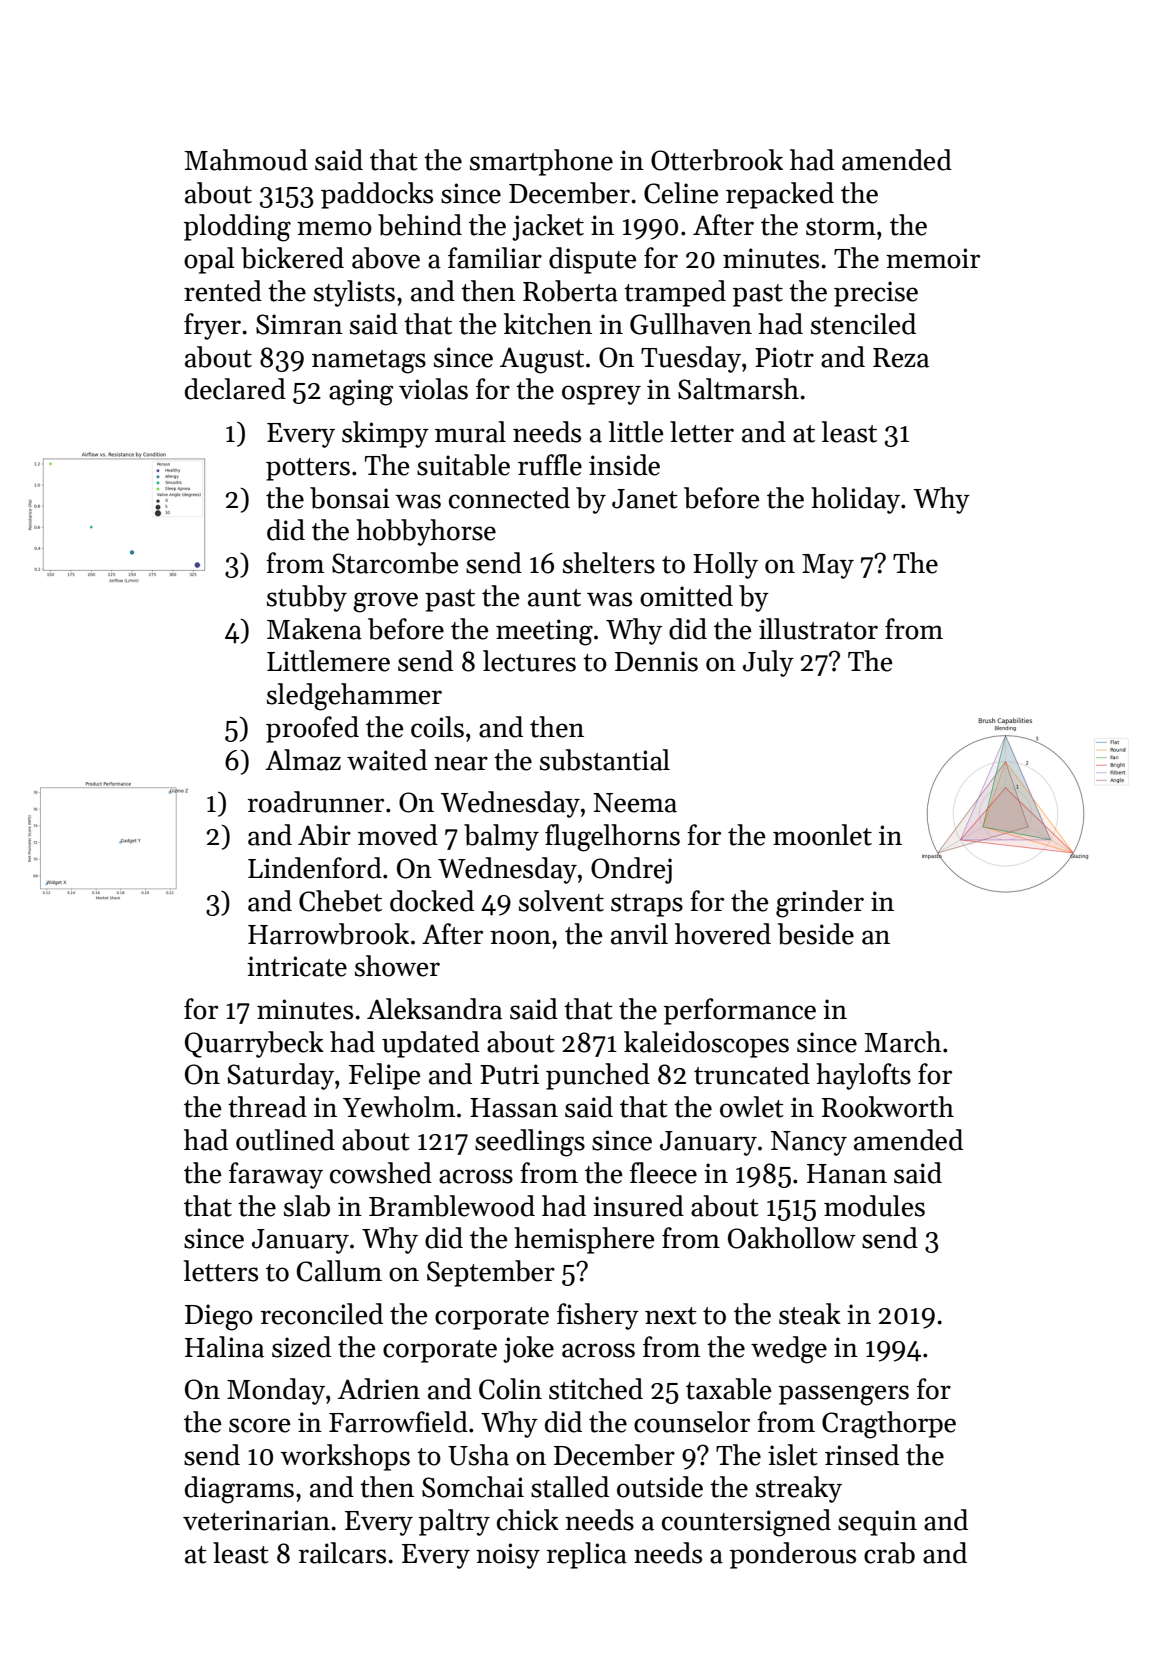 This screenshot has width=1165, height=1654. I want to click on Harrowbrook, so click(328, 934).
